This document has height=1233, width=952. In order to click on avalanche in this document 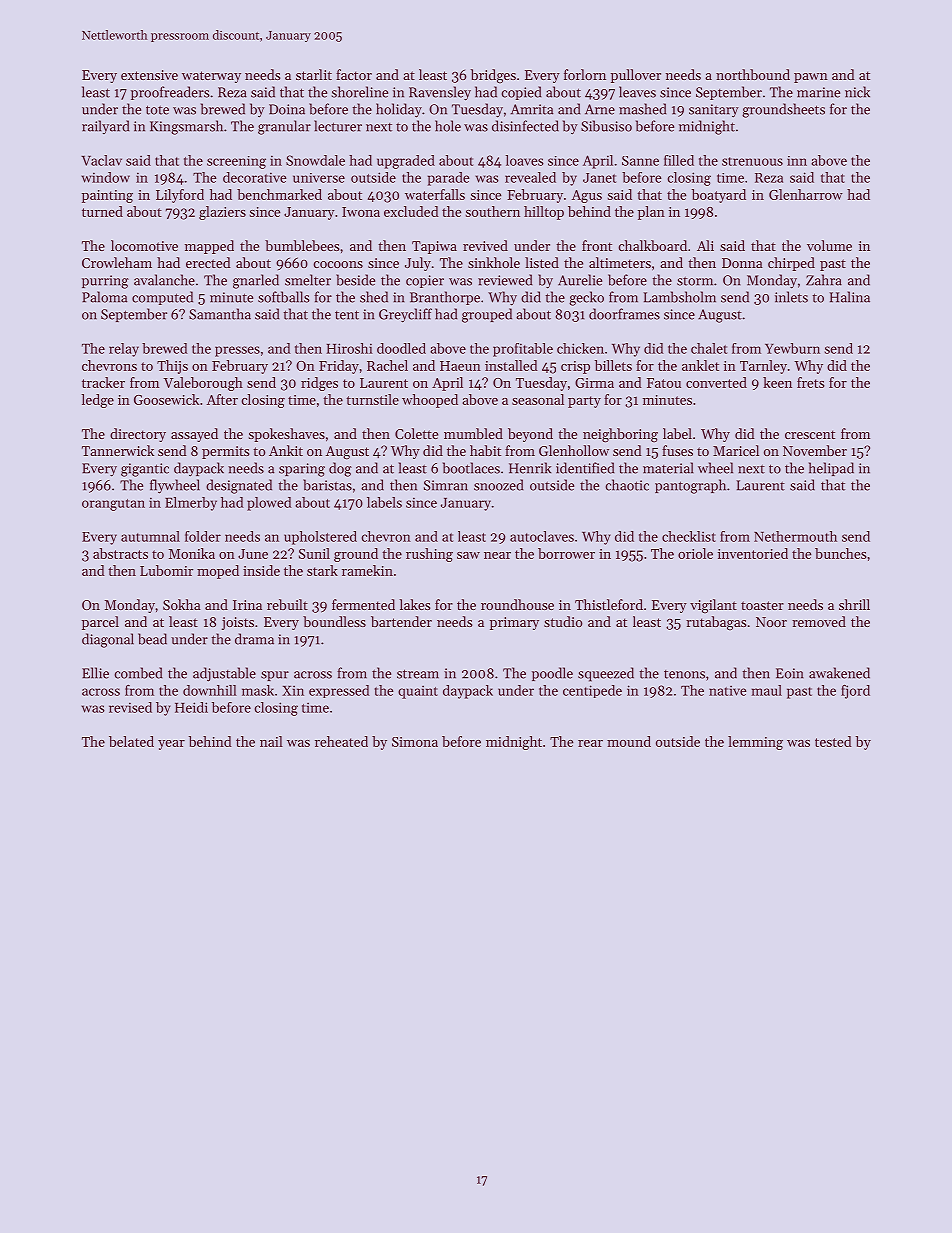, I will do `click(164, 280)`.
